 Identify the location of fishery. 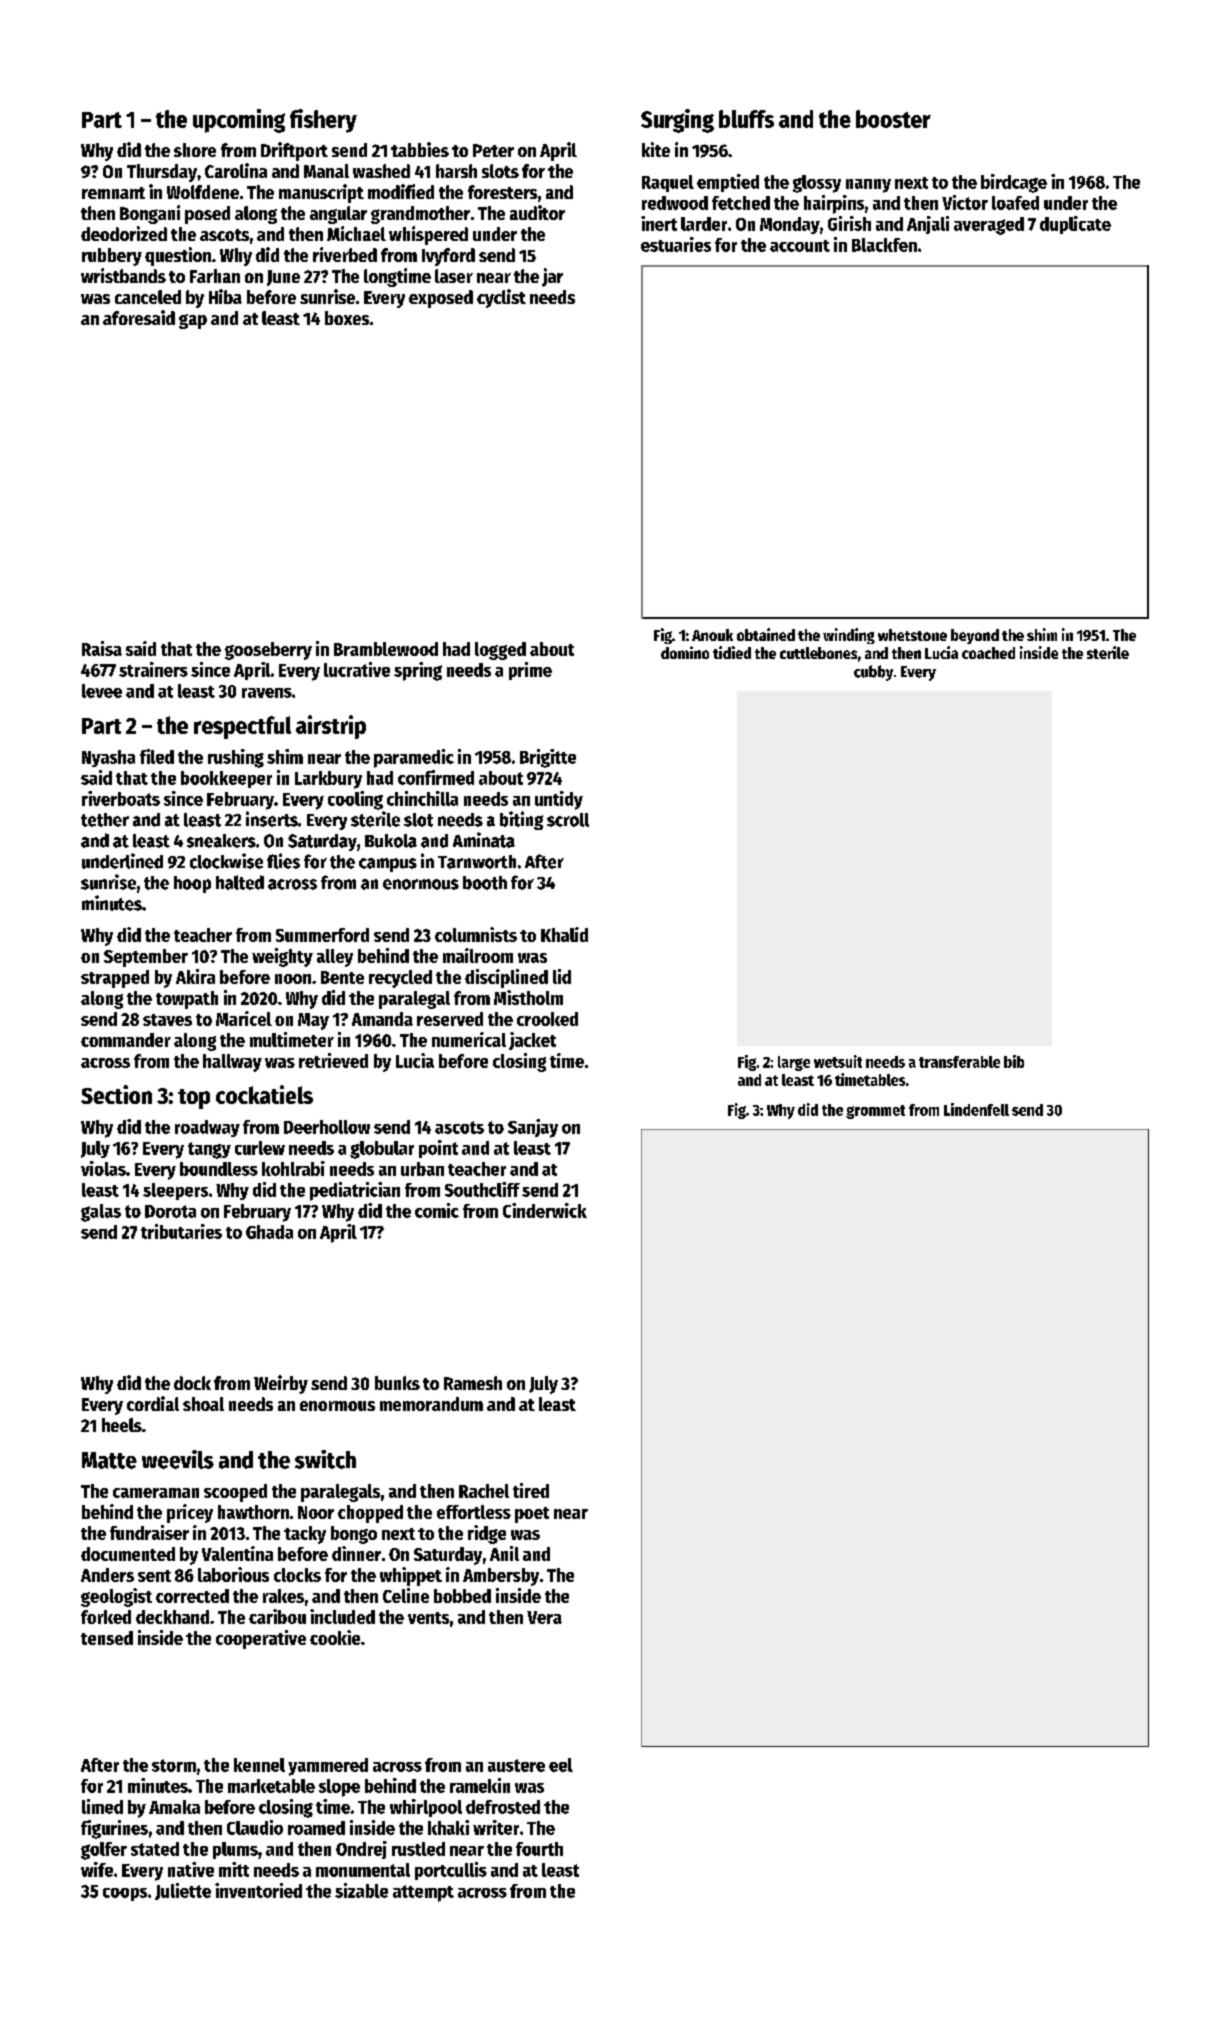
(323, 121).
